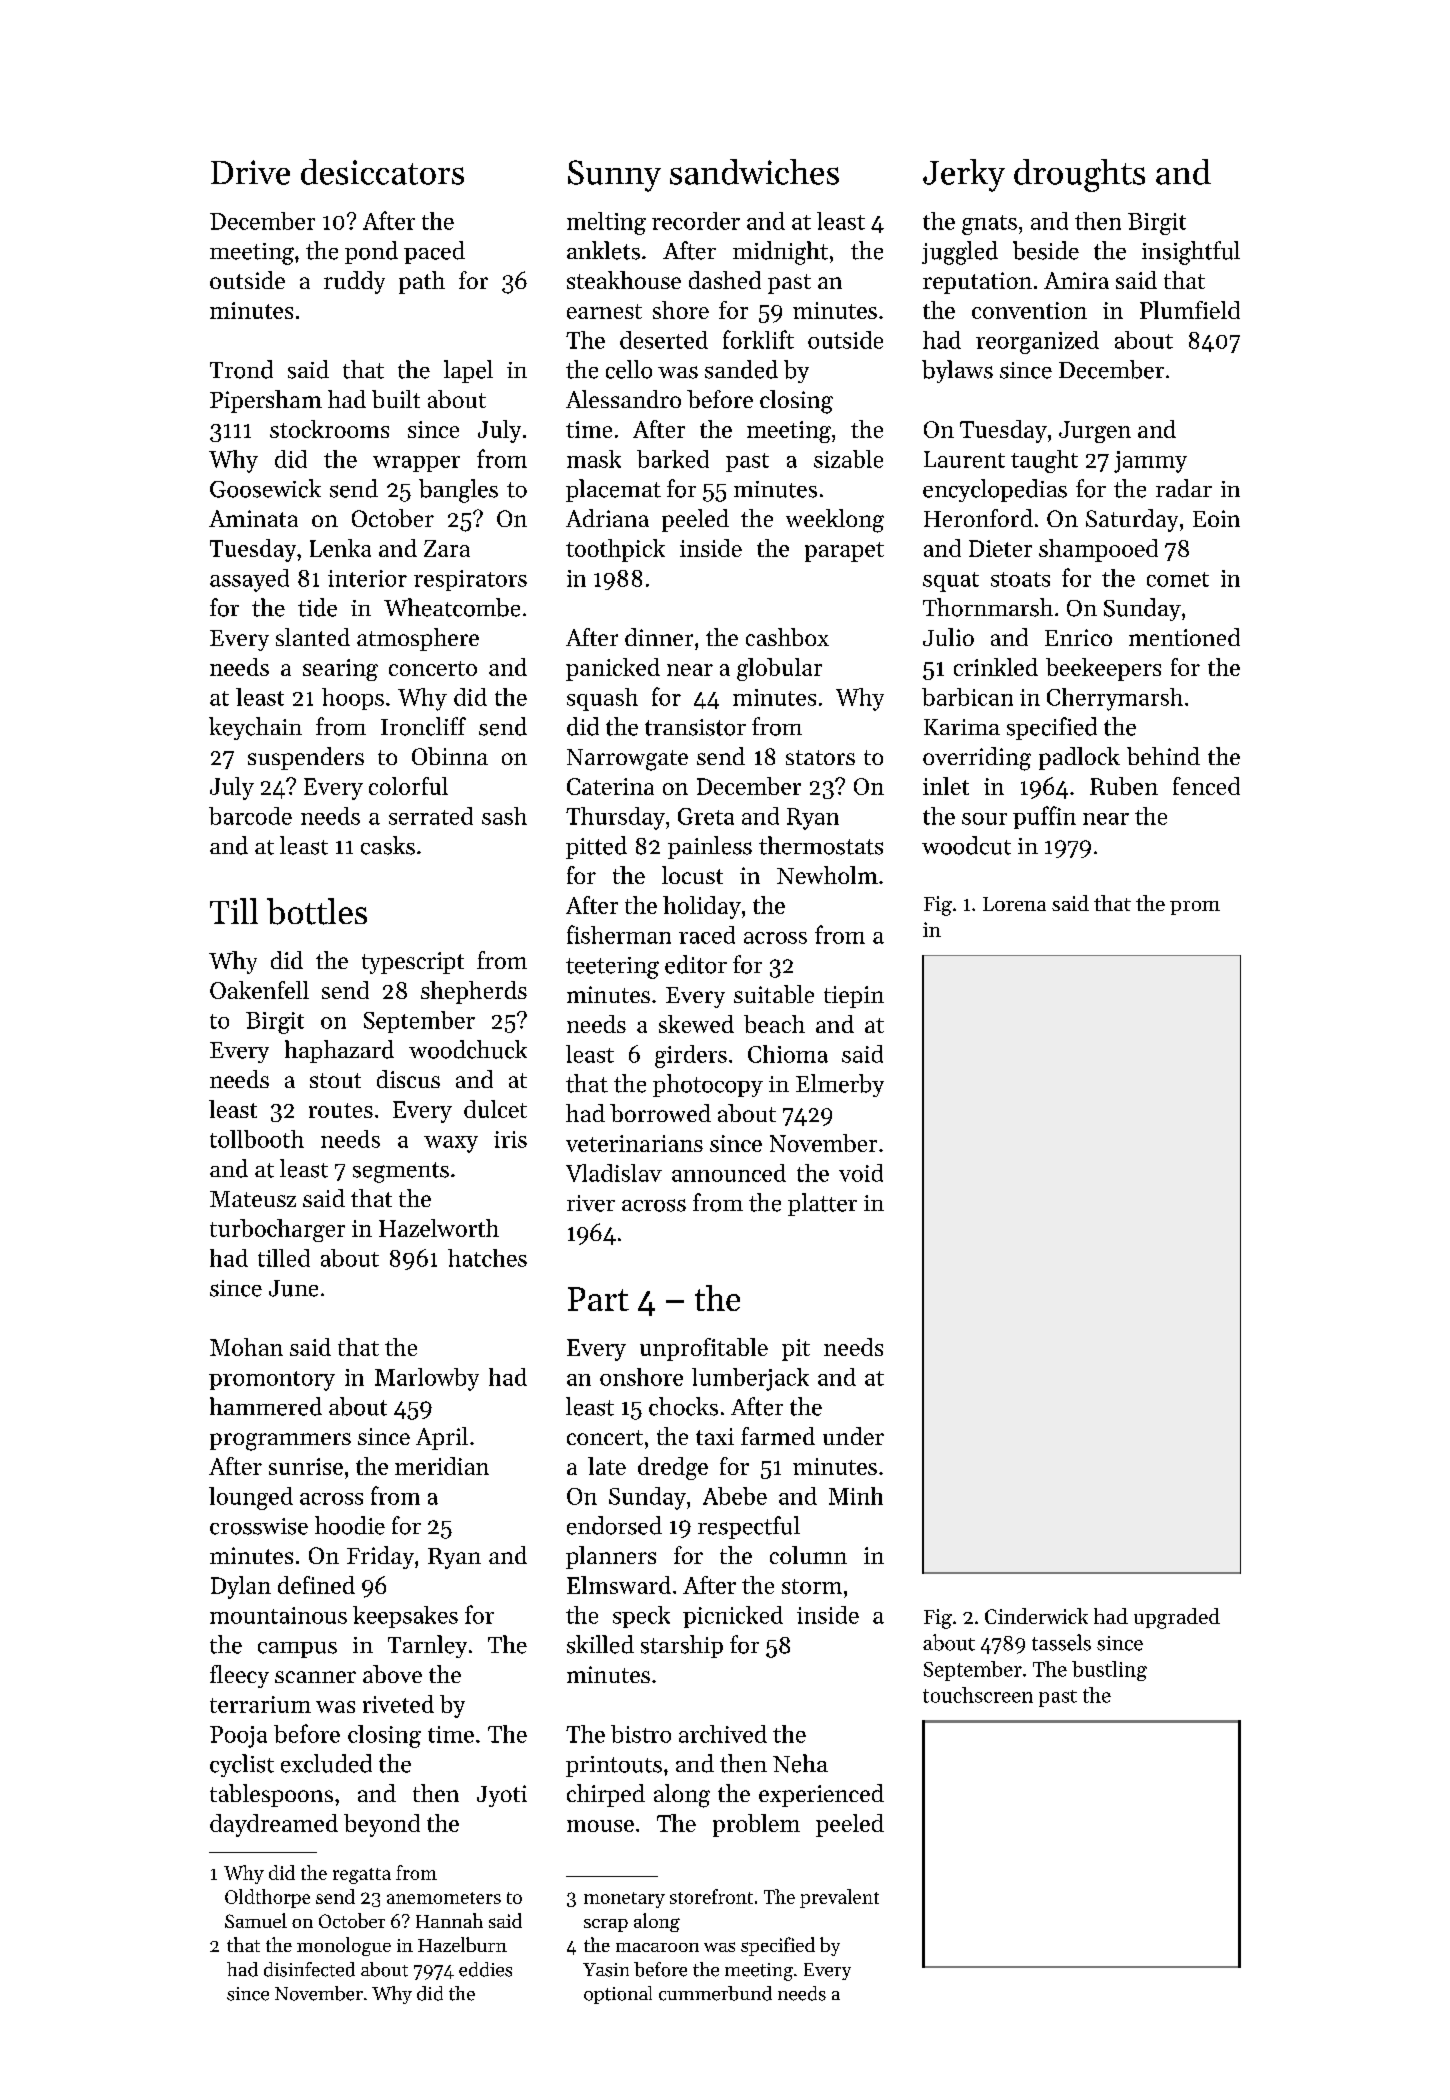 This image has height=2100, width=1450. What do you see at coordinates (474, 992) in the image?
I see `shepherds` at bounding box center [474, 992].
